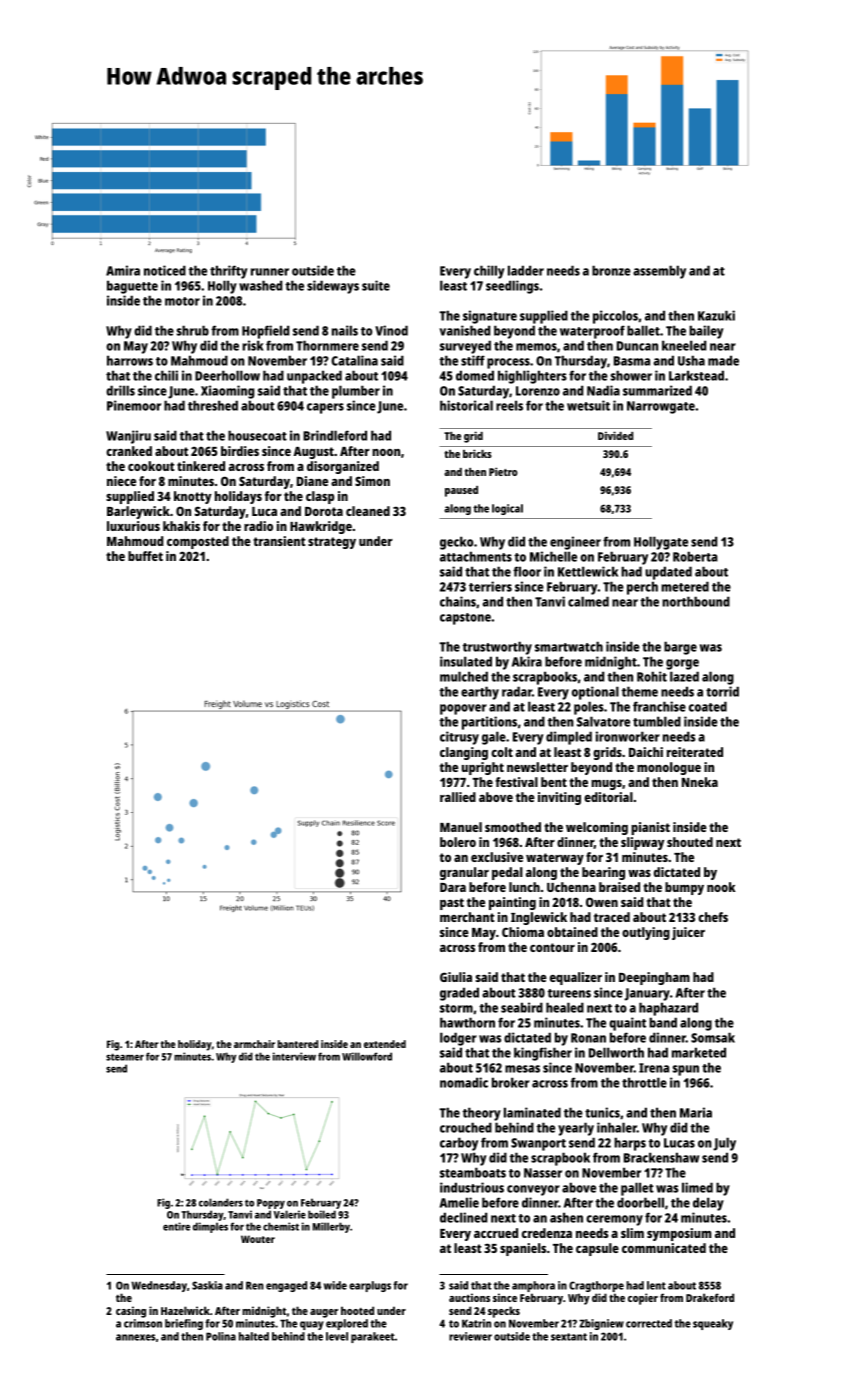 The height and width of the screenshot is (1400, 849). I want to click on baguette, so click(132, 287).
